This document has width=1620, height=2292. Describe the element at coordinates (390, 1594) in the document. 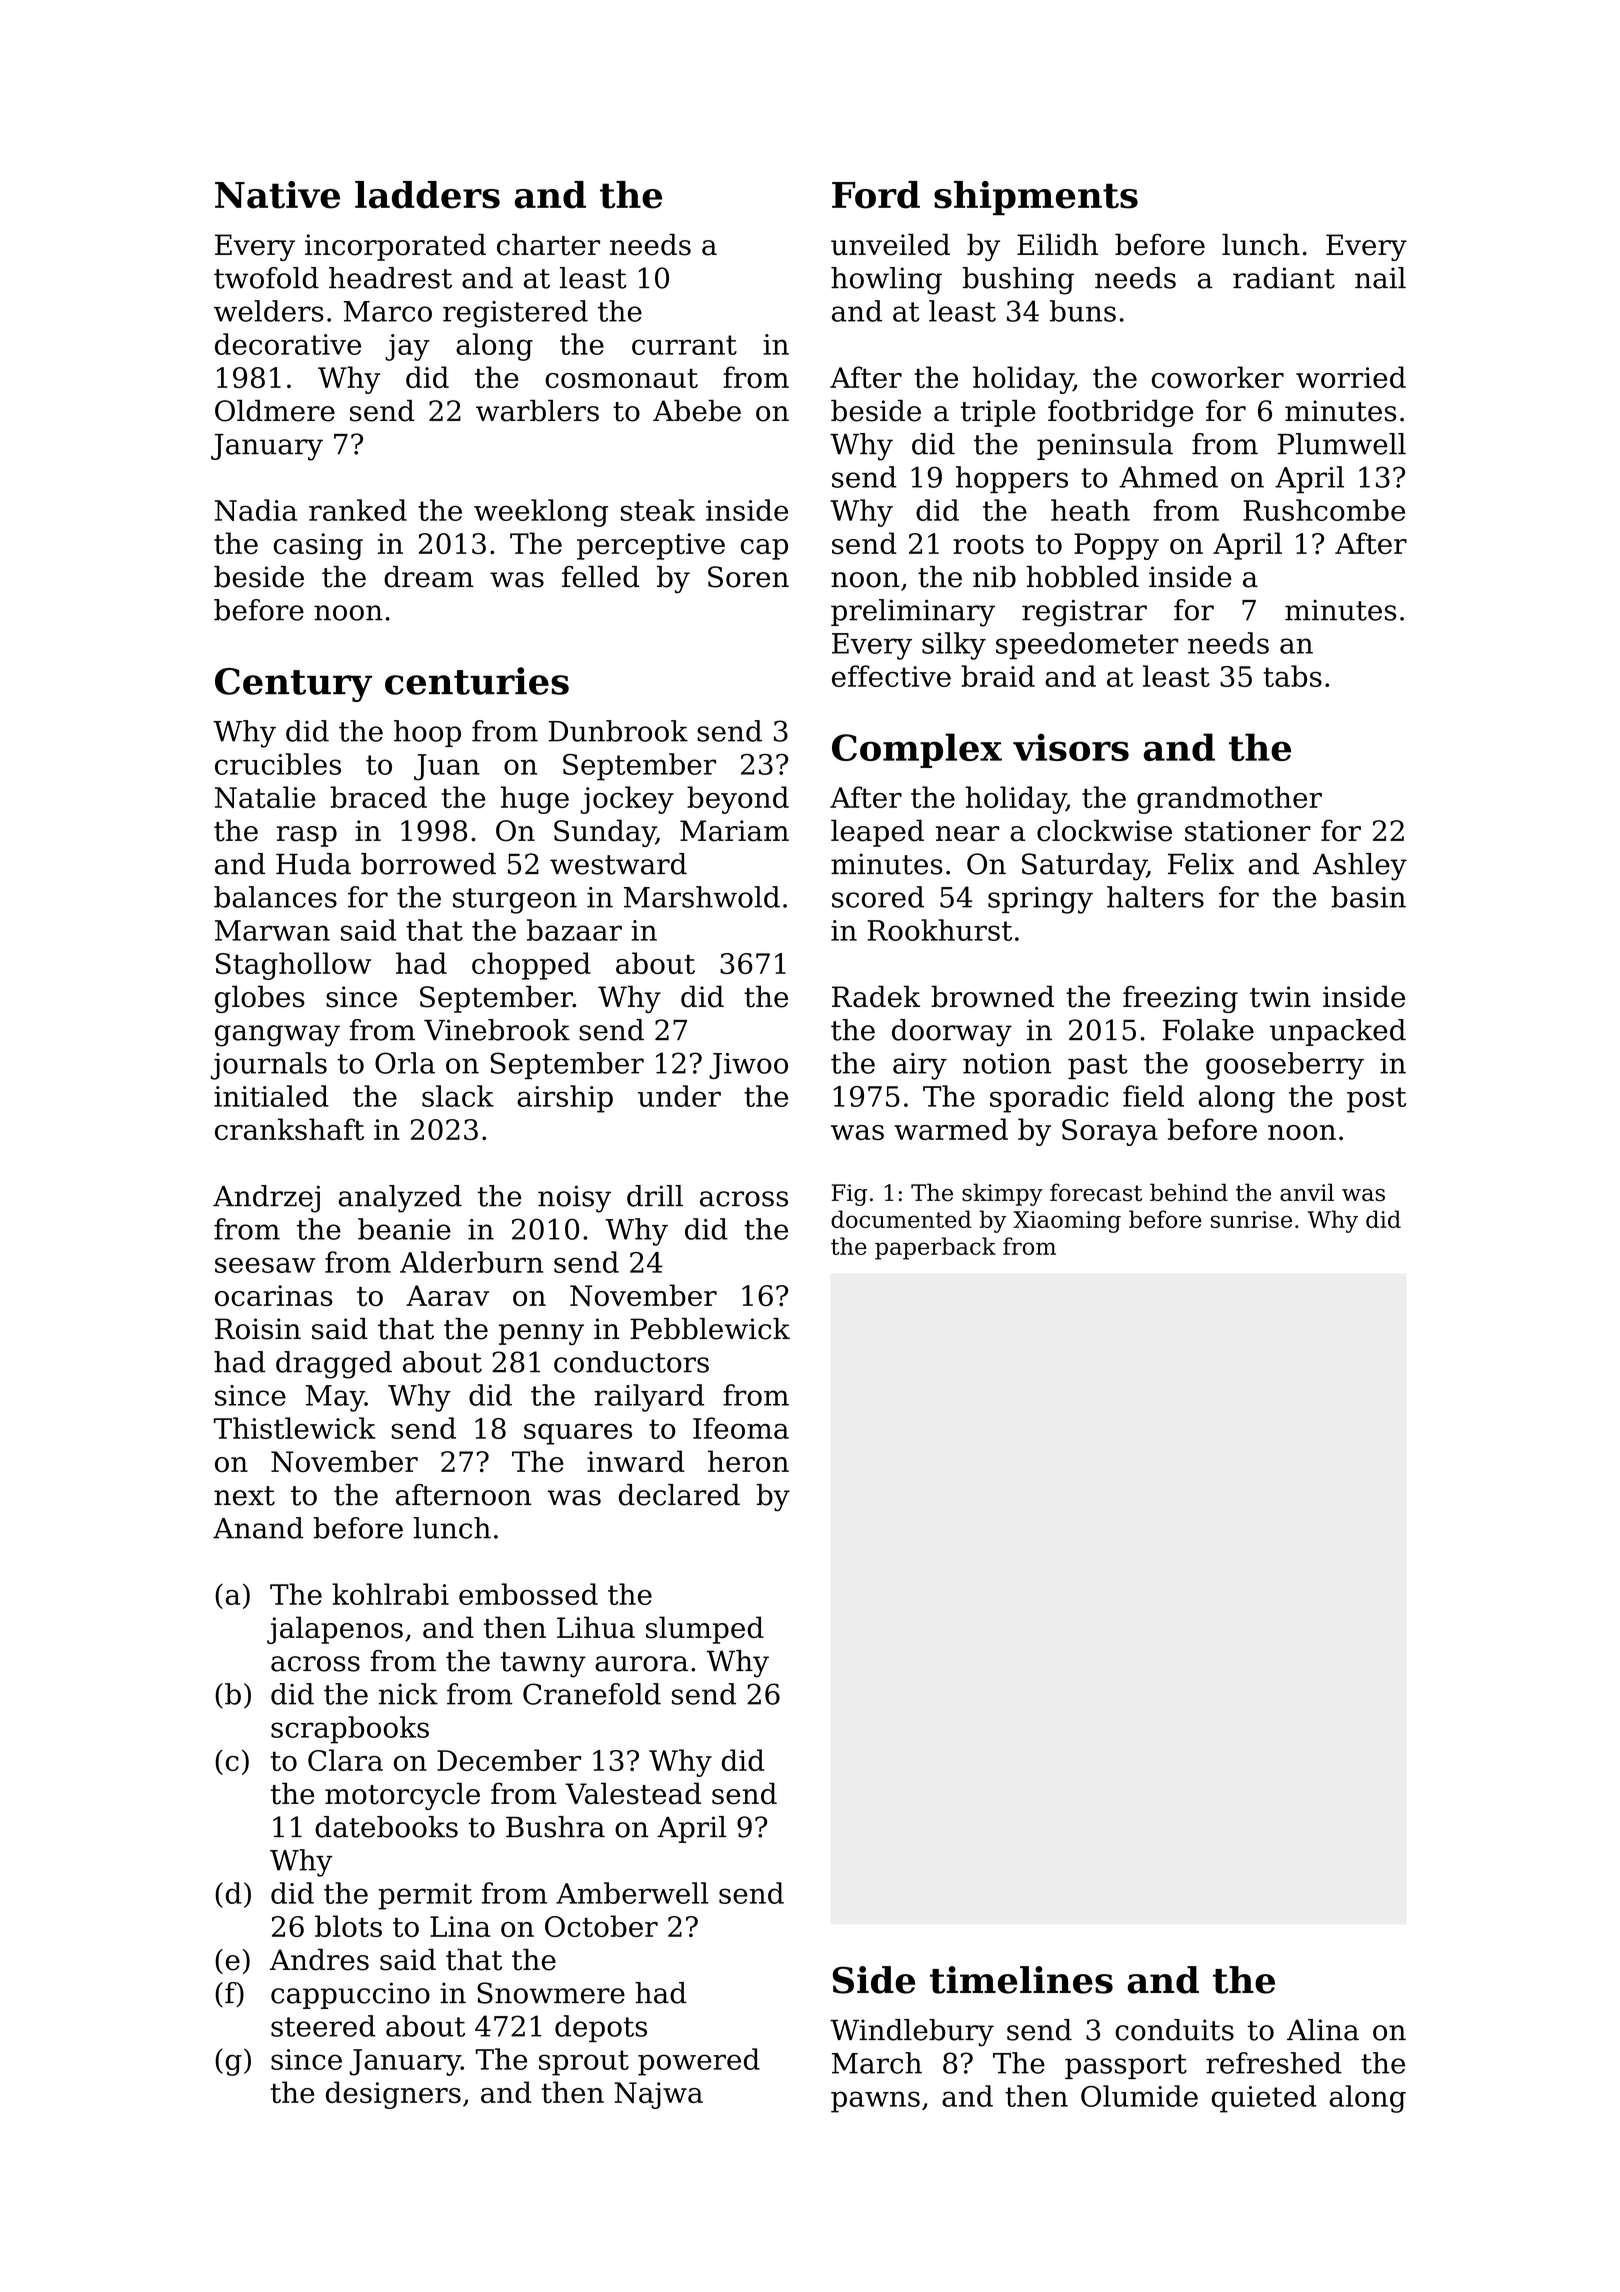

I see `kohlrabi` at that location.
